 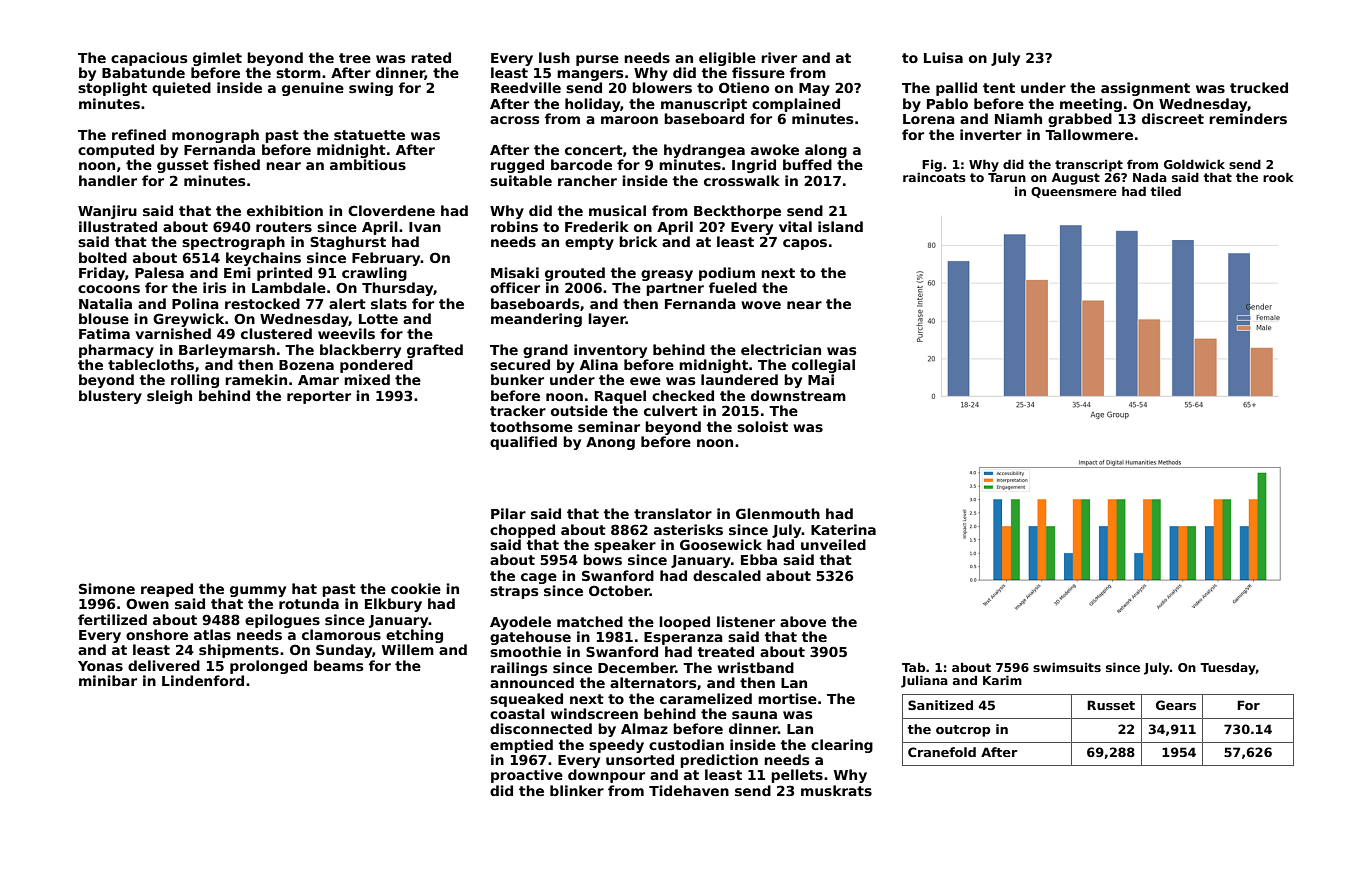 What do you see at coordinates (943, 57) in the image?
I see `Luisa` at bounding box center [943, 57].
